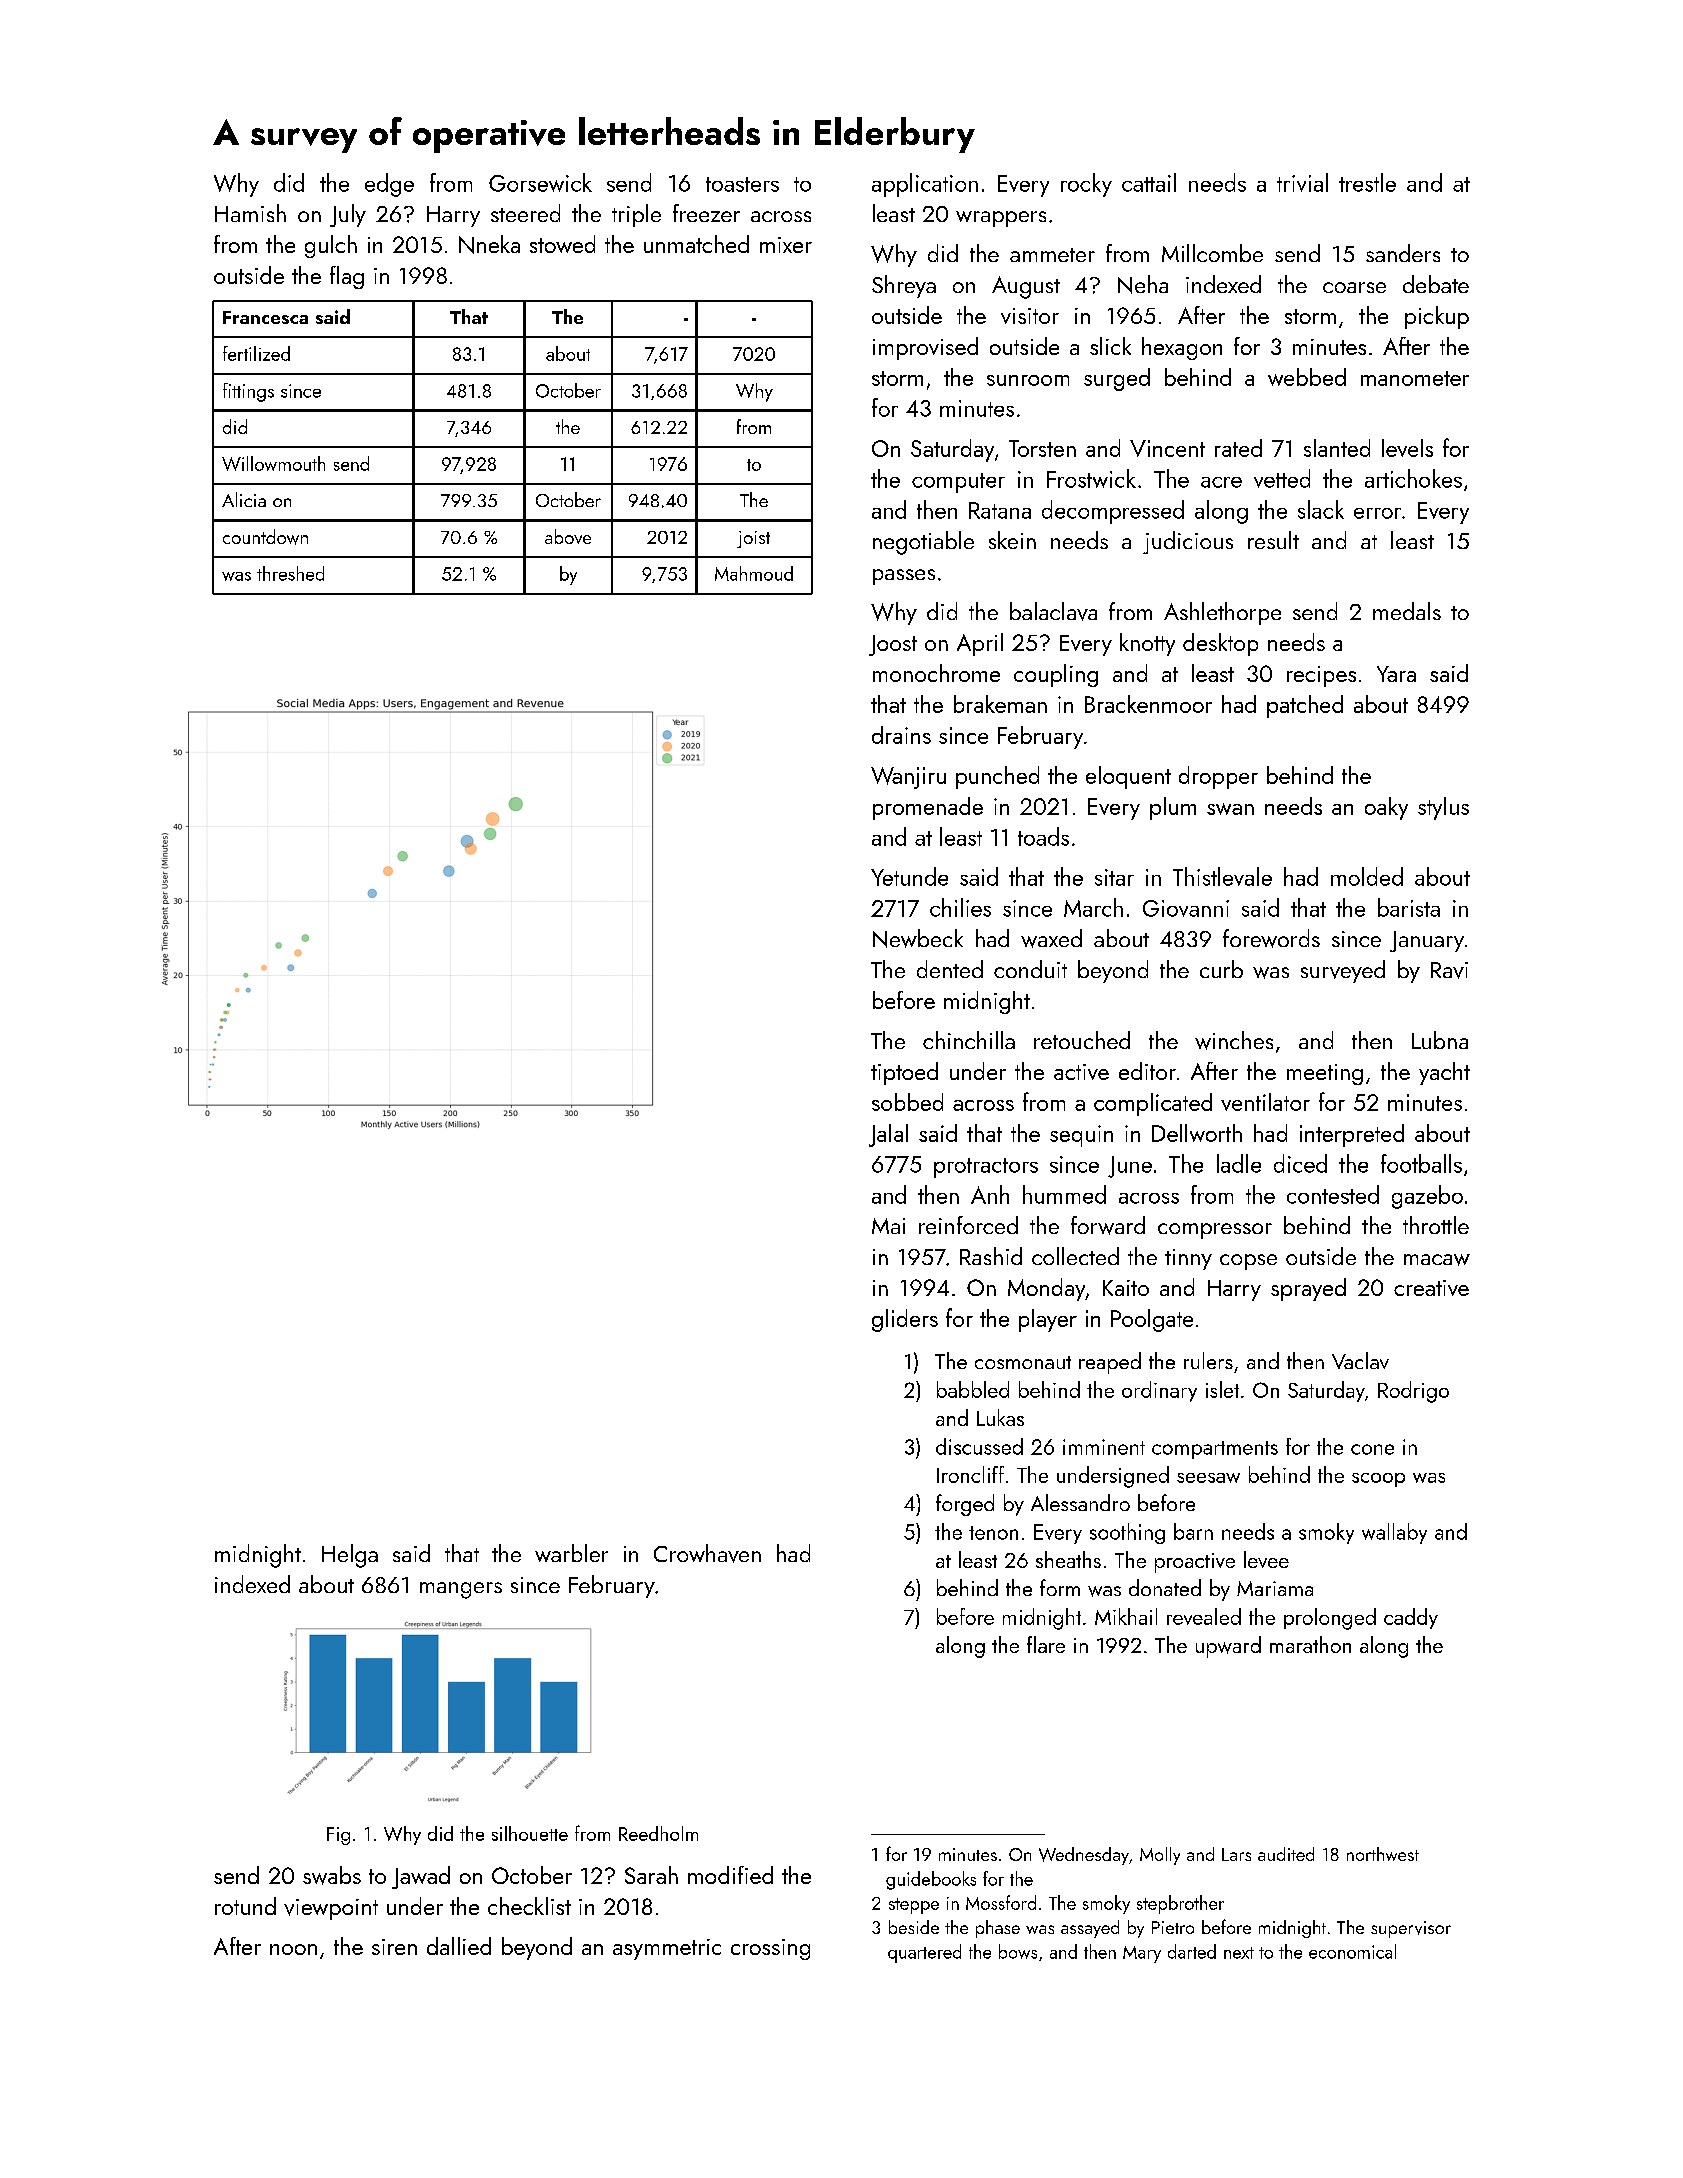 This screenshot has width=1683, height=2178. What do you see at coordinates (888, 1135) in the screenshot?
I see `Jalal` at bounding box center [888, 1135].
